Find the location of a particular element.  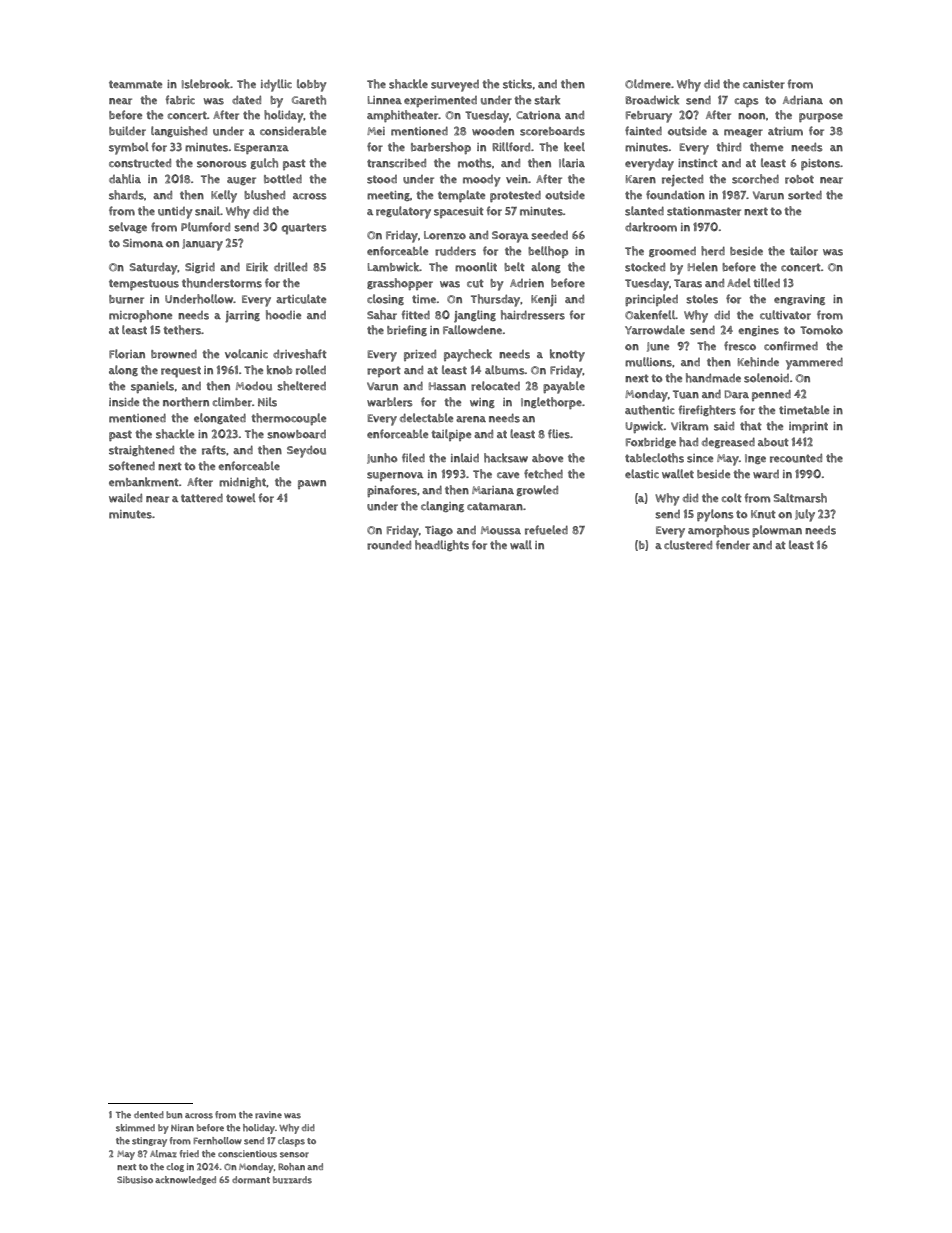

tattered is located at coordinates (202, 498).
